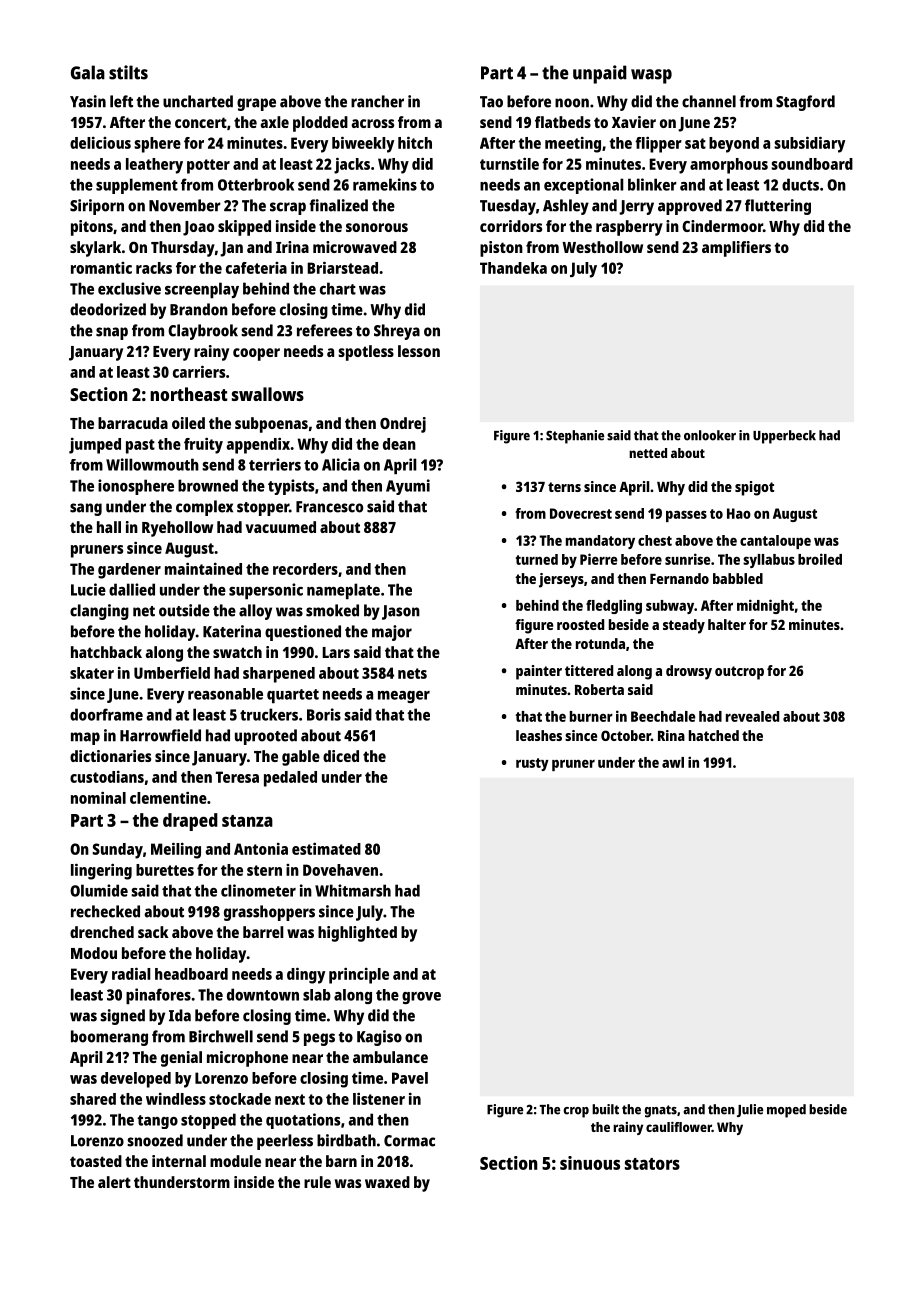 This screenshot has height=1308, width=924. I want to click on revealed, so click(752, 716).
